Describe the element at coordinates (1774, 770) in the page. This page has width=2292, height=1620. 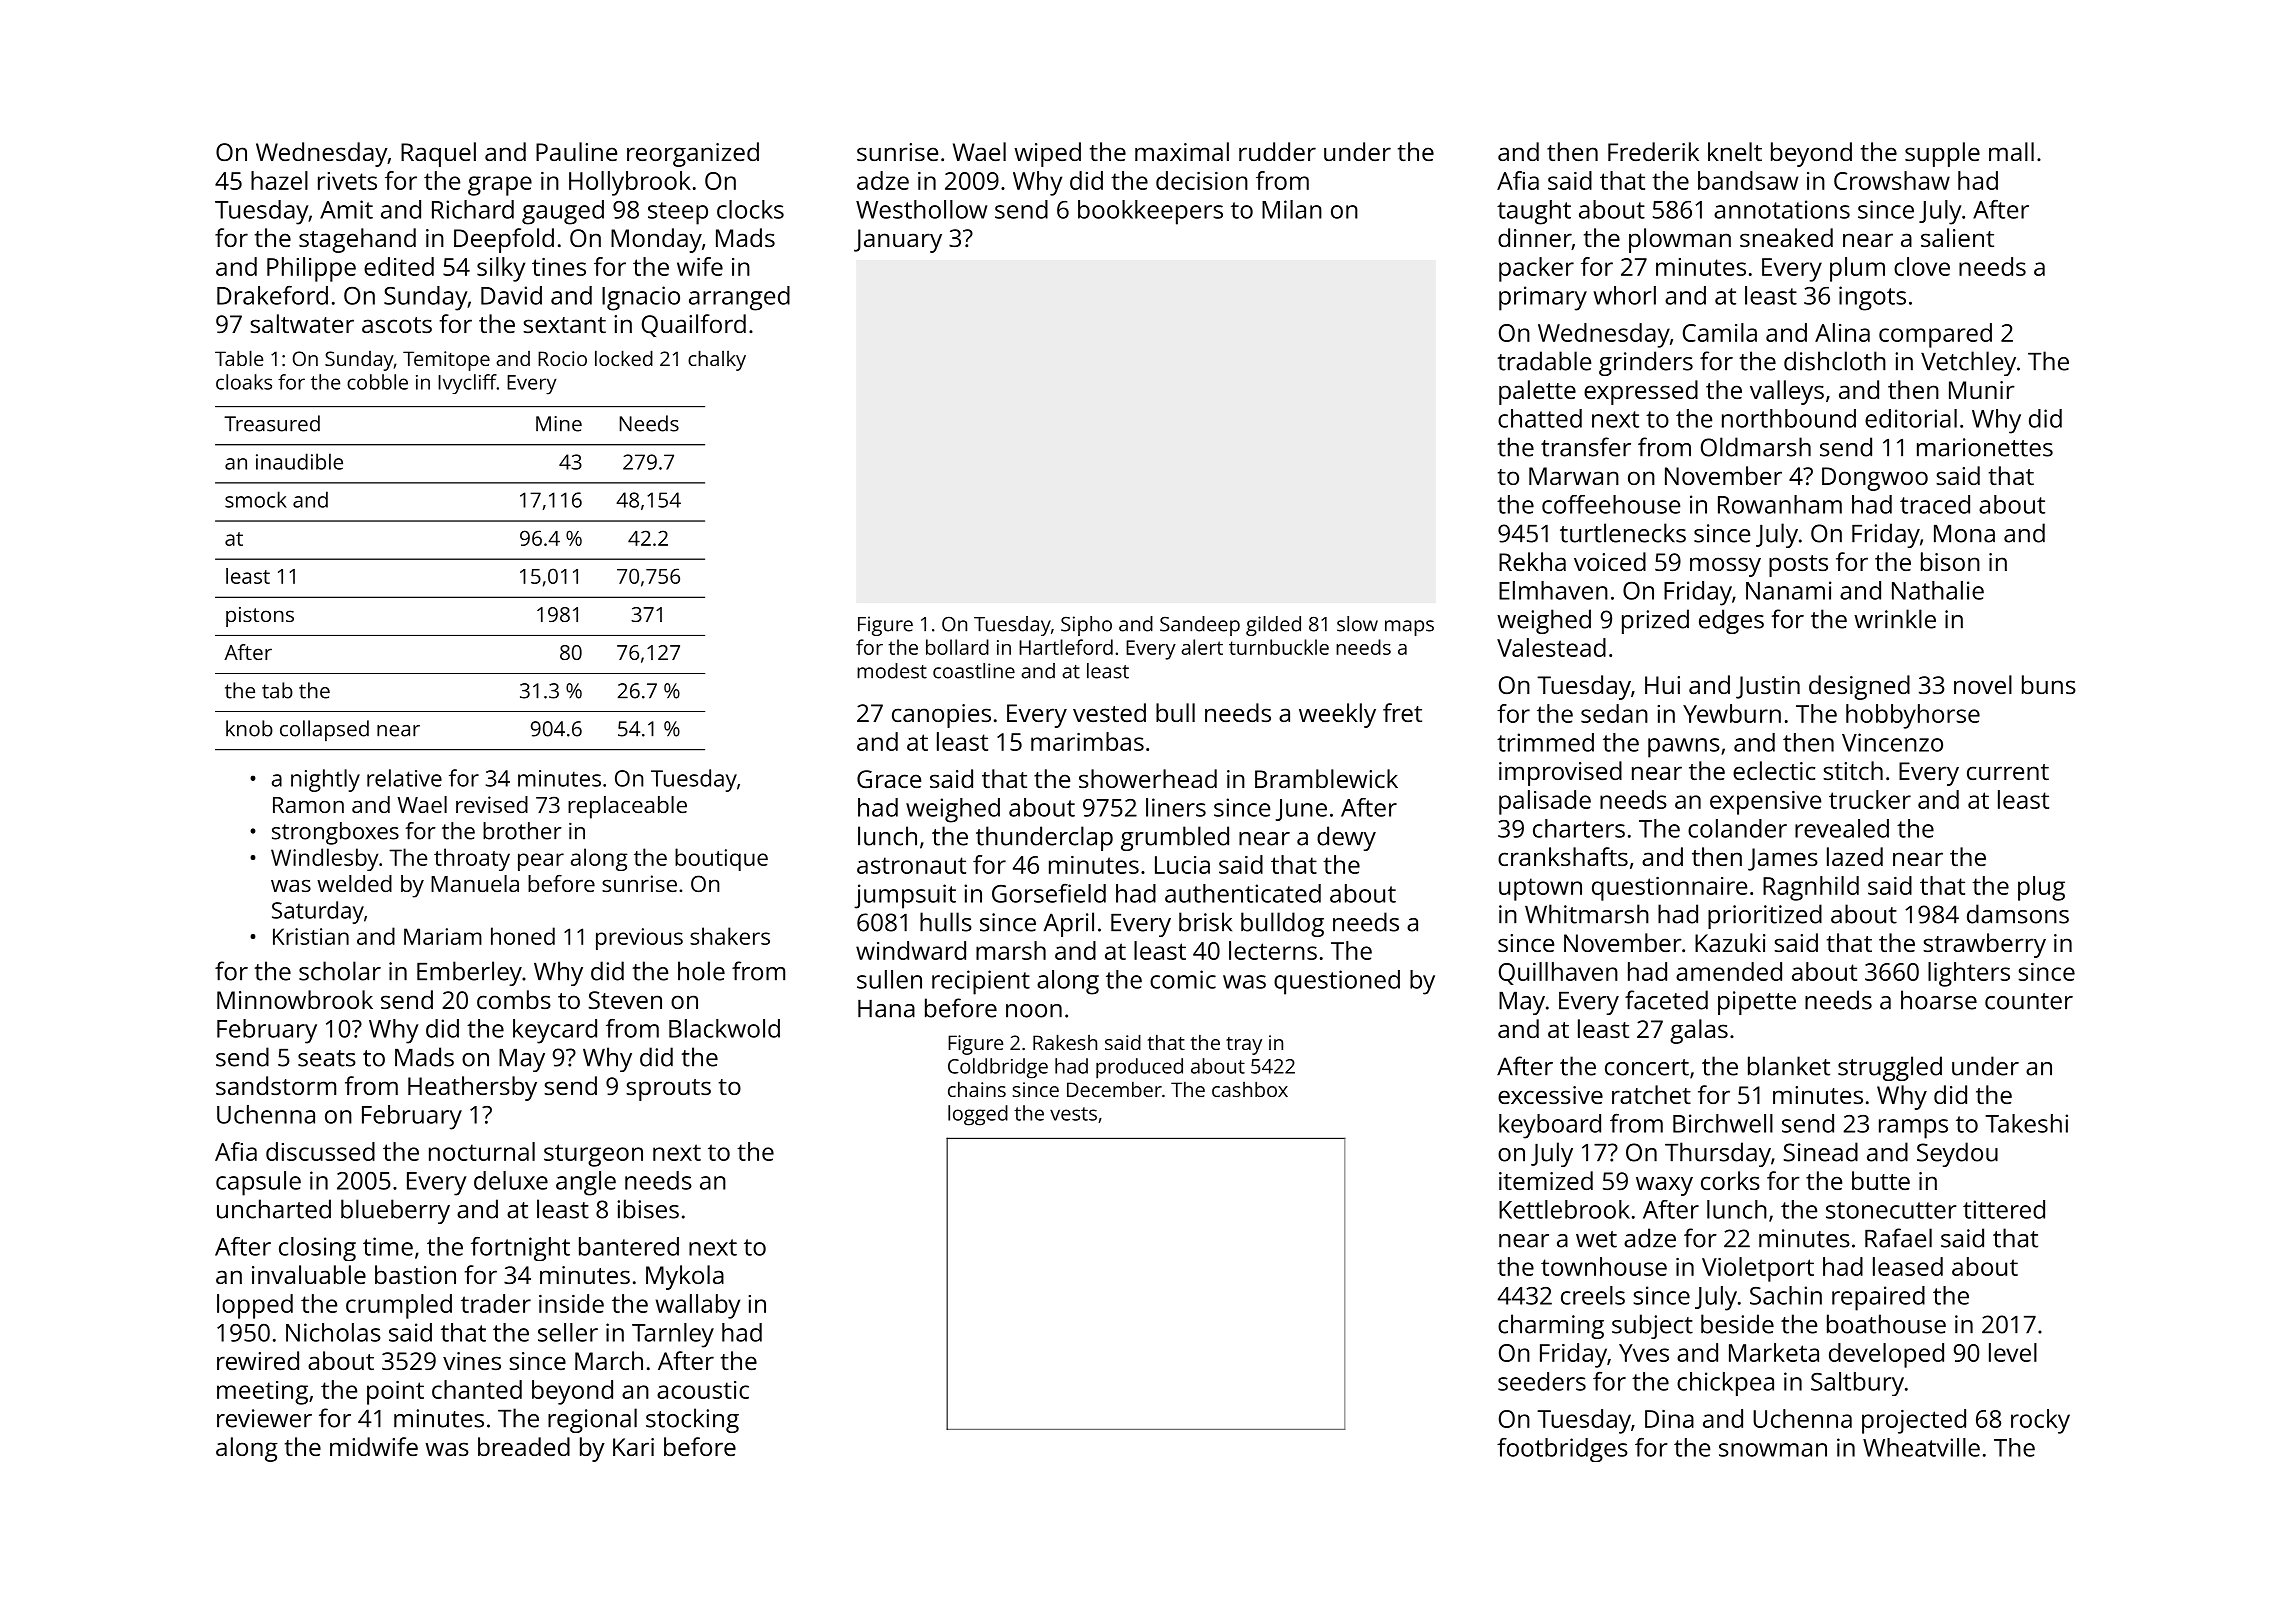
I see `eclectic` at that location.
